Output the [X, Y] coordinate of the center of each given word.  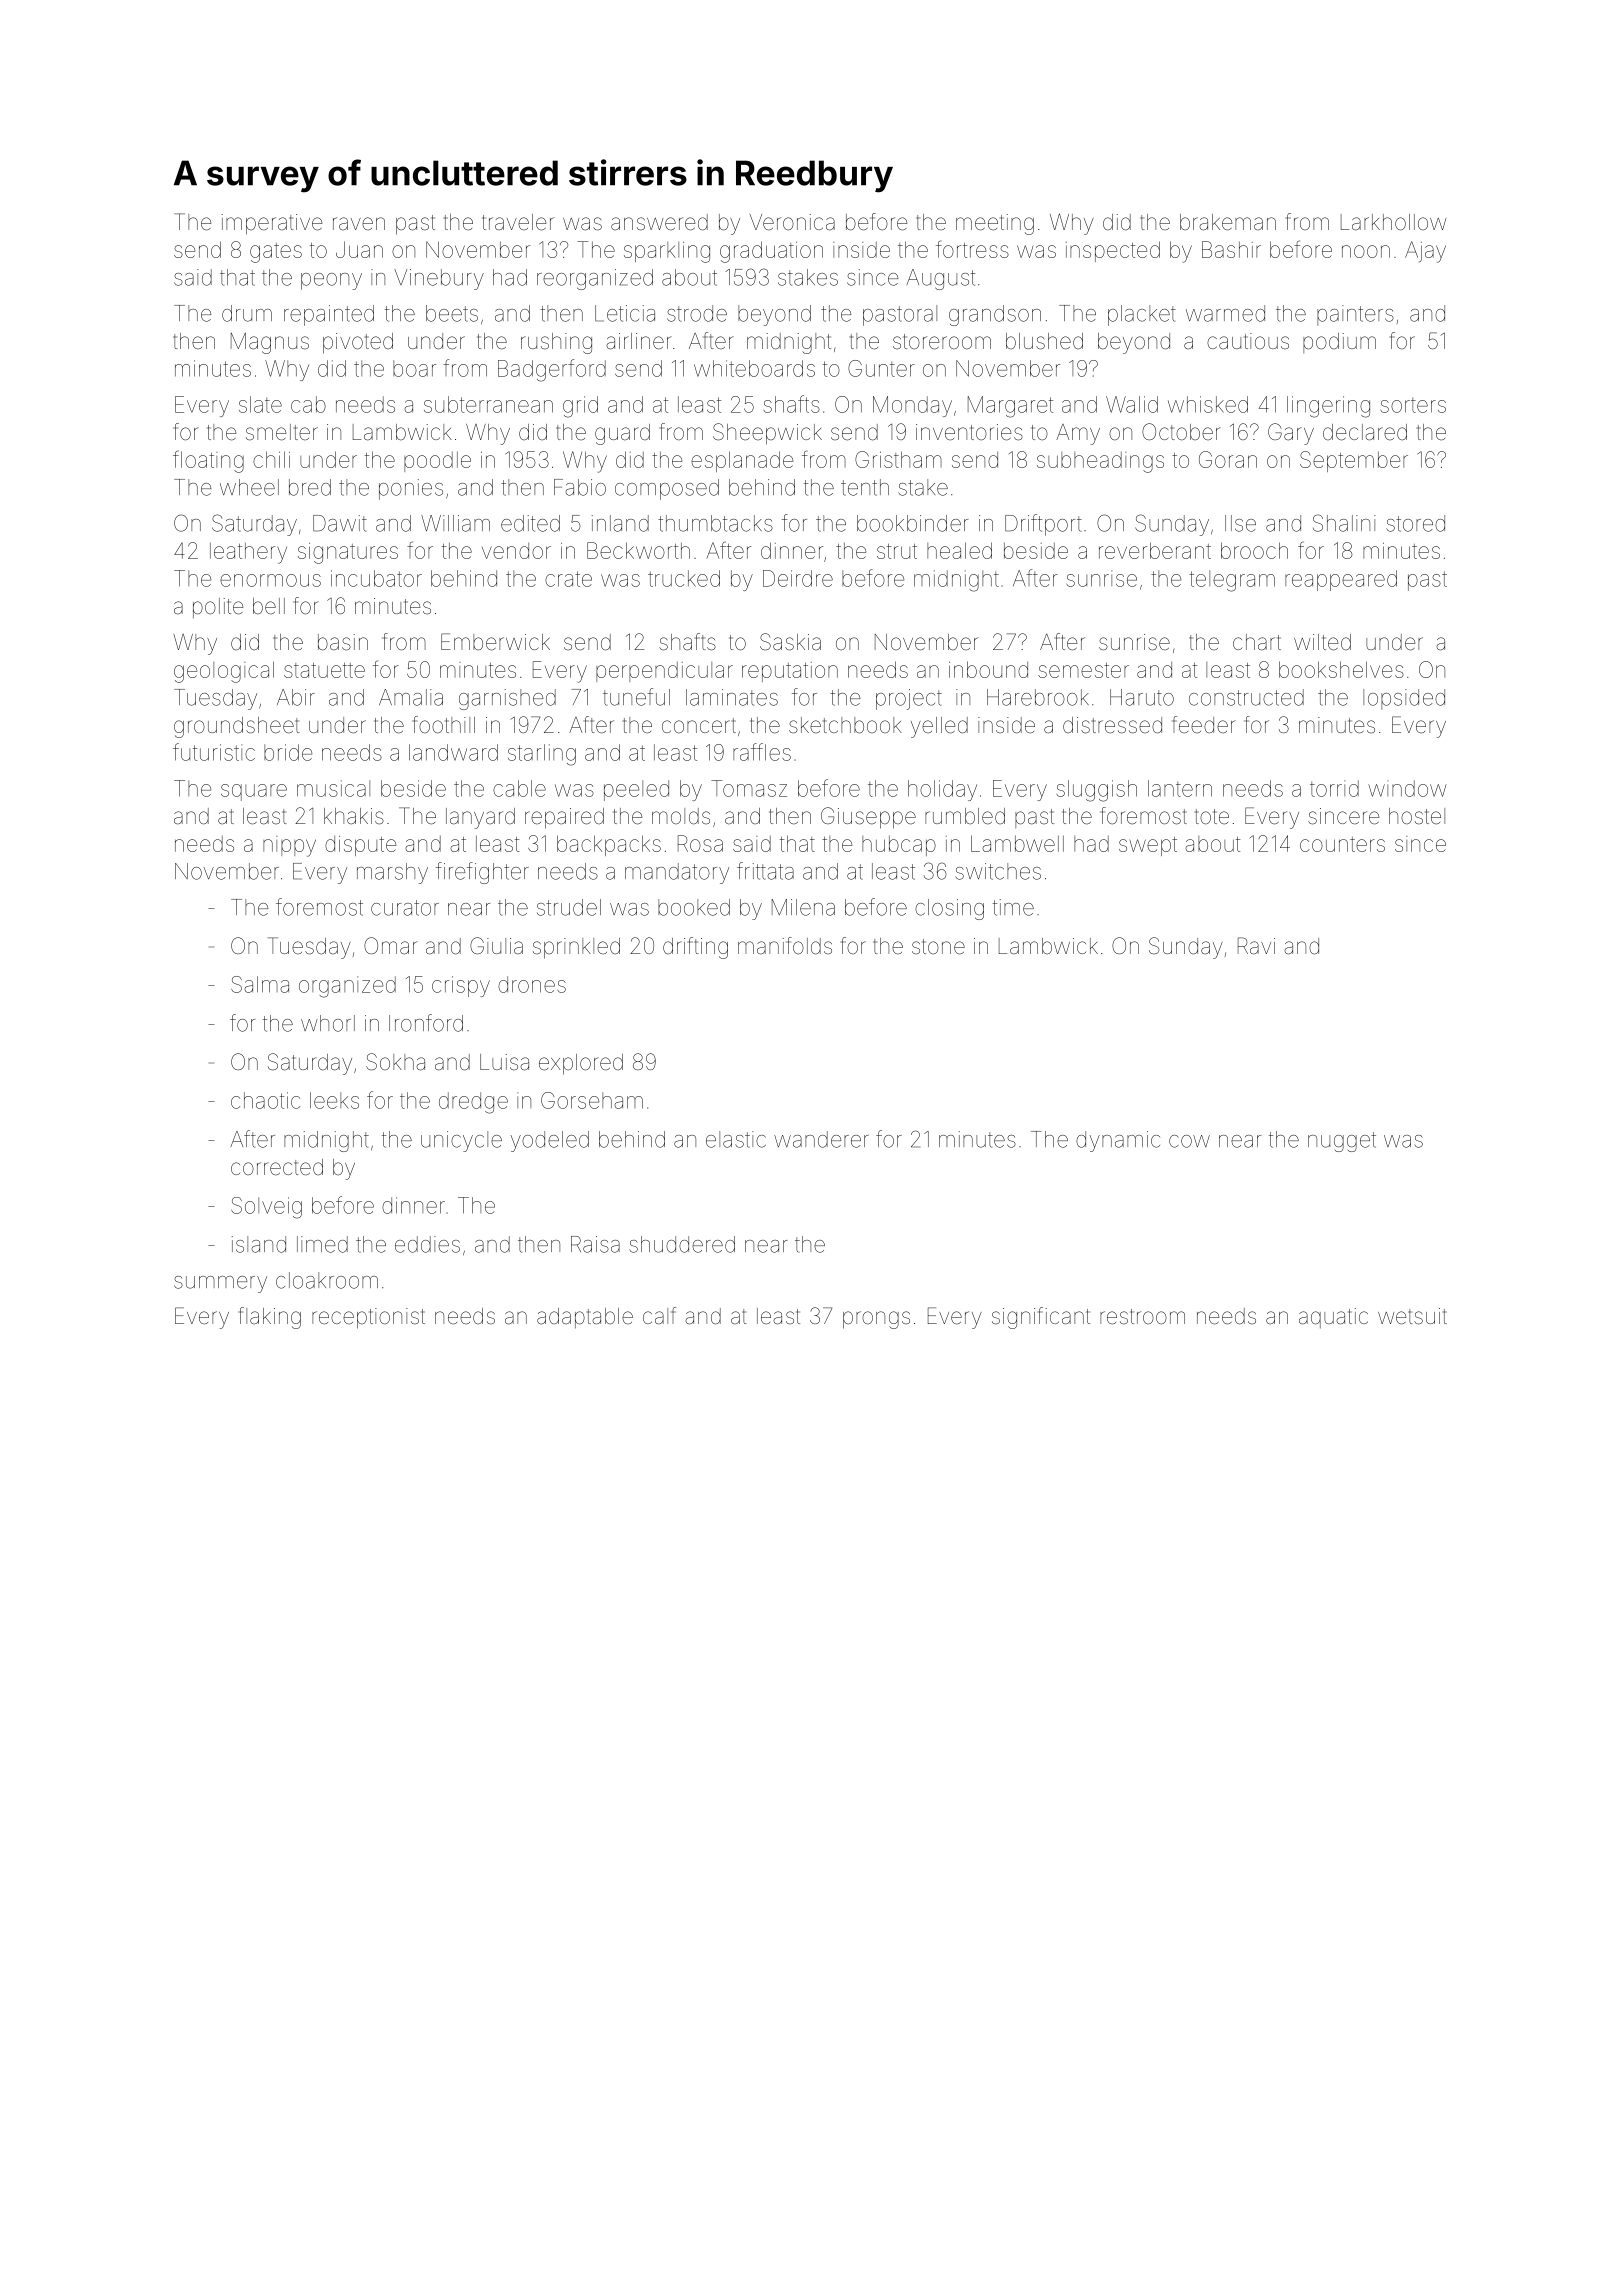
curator [405, 908]
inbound [988, 669]
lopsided [1404, 699]
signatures [348, 553]
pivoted [358, 343]
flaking [269, 1318]
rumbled [965, 816]
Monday [912, 406]
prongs [876, 1320]
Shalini [1344, 523]
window [1407, 788]
